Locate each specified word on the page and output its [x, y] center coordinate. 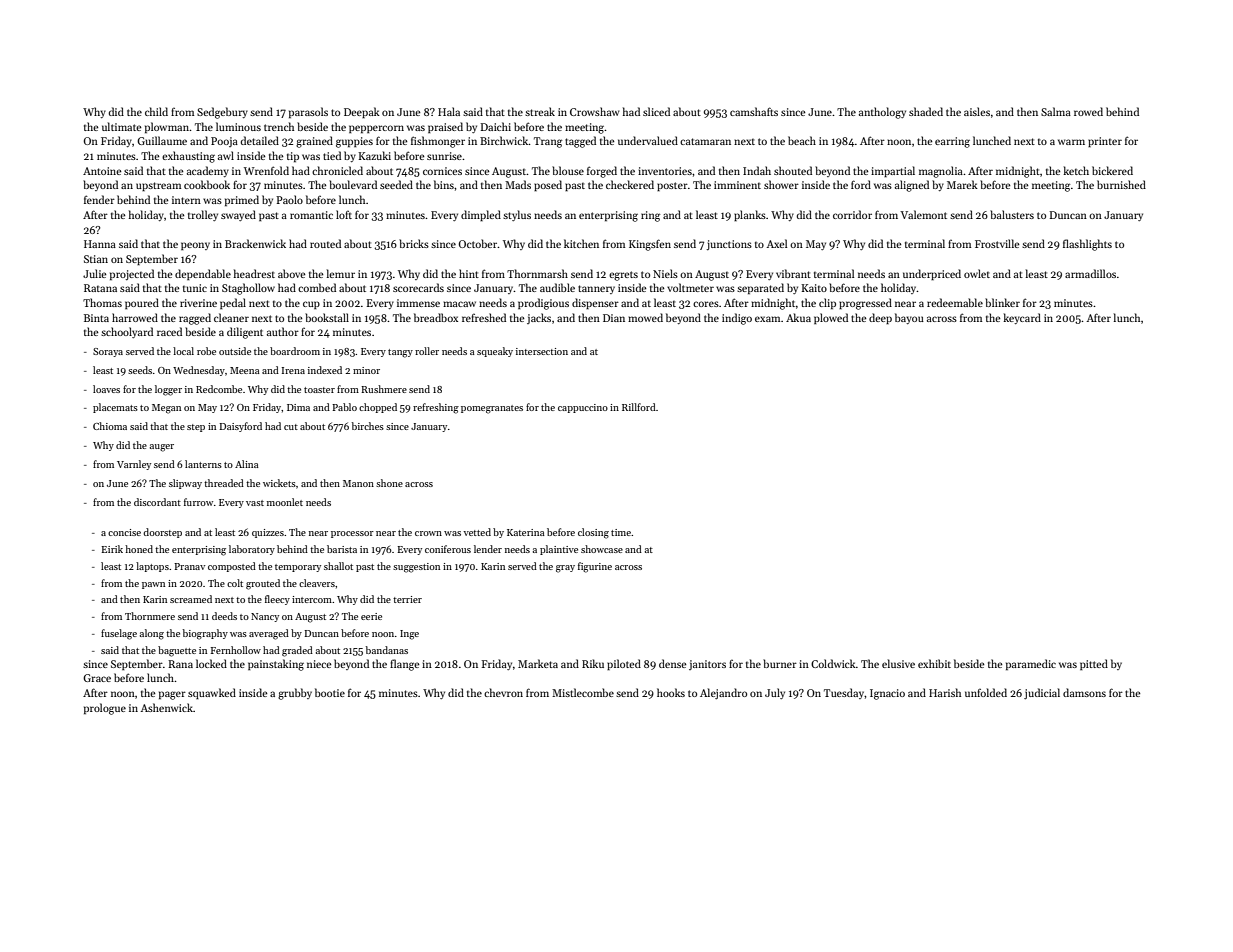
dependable [203, 274]
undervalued [648, 140]
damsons [1084, 692]
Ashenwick [166, 707]
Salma [1056, 111]
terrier [407, 599]
